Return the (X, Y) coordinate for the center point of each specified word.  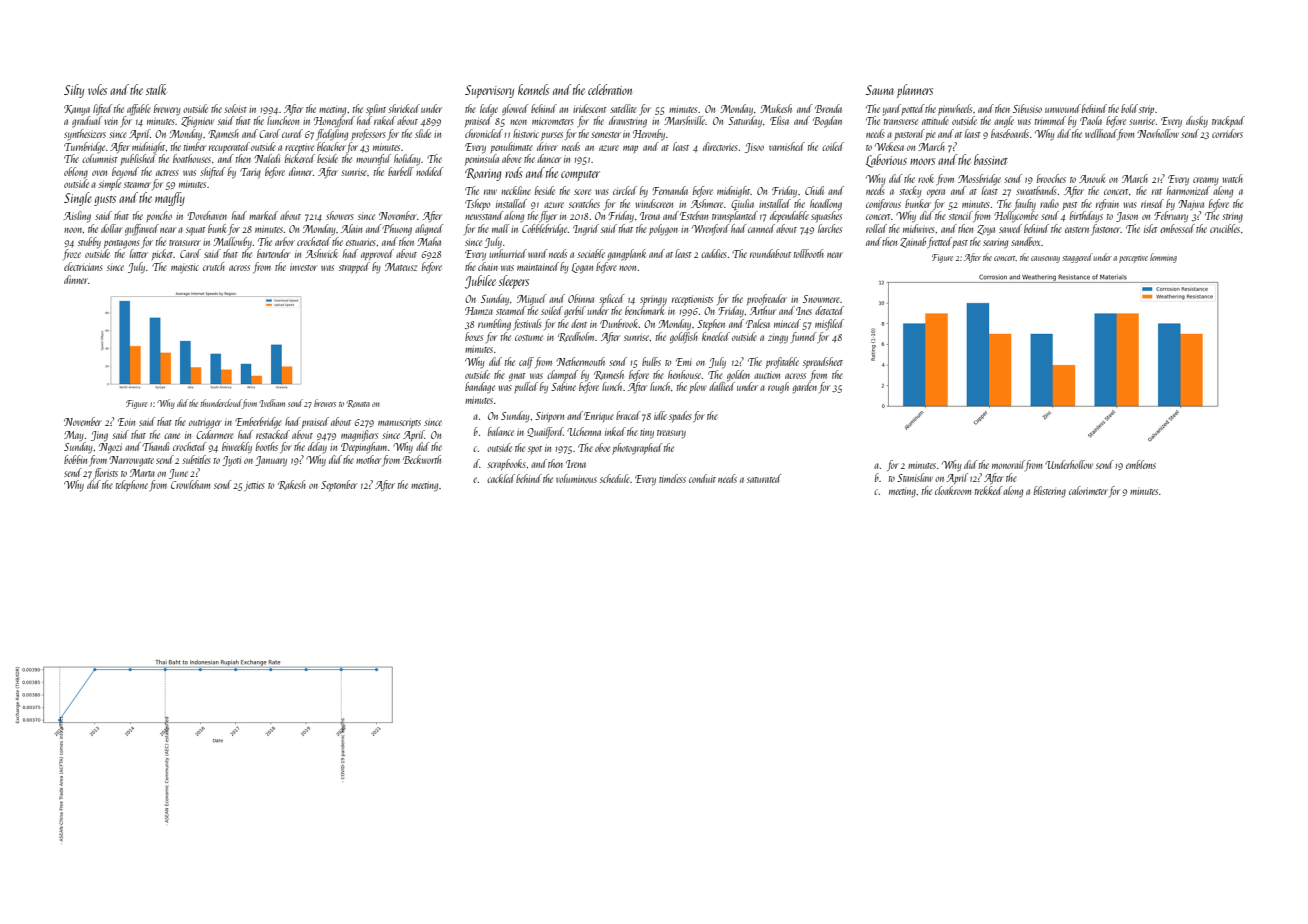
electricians (83, 266)
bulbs (651, 361)
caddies (714, 253)
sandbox (1025, 241)
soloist (235, 108)
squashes (826, 217)
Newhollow (1158, 133)
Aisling (77, 217)
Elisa (779, 120)
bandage (480, 387)
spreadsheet (823, 362)
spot (535, 450)
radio (1049, 203)
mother (368, 459)
